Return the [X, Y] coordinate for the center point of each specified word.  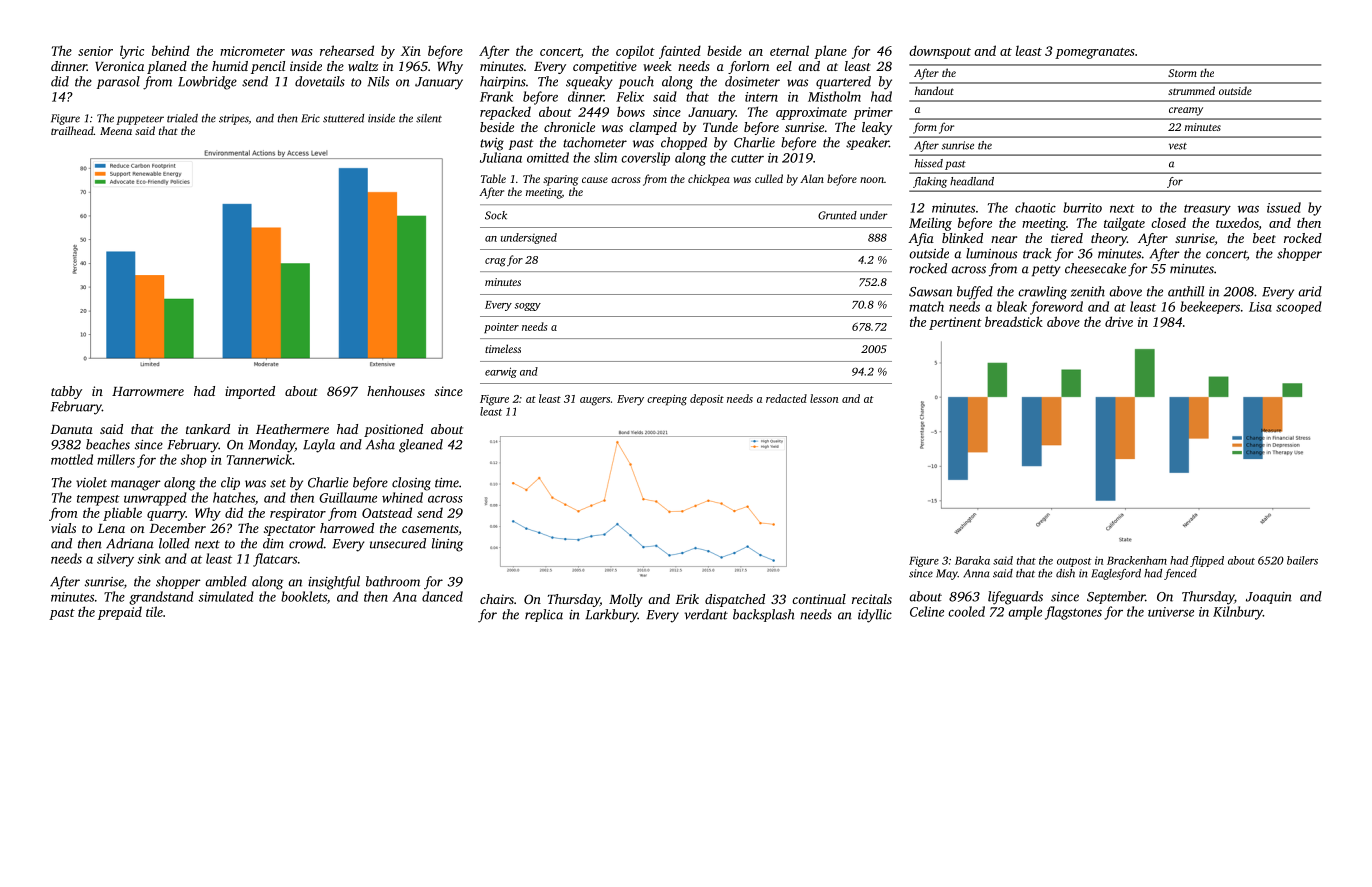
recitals [872, 599]
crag [495, 262]
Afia [921, 239]
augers [595, 401]
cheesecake [1095, 268]
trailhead [72, 130]
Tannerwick [259, 459]
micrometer [252, 51]
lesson [824, 398]
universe [1171, 612]
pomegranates [1095, 53]
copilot [635, 52]
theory [1109, 239]
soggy [528, 307]
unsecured [398, 543]
